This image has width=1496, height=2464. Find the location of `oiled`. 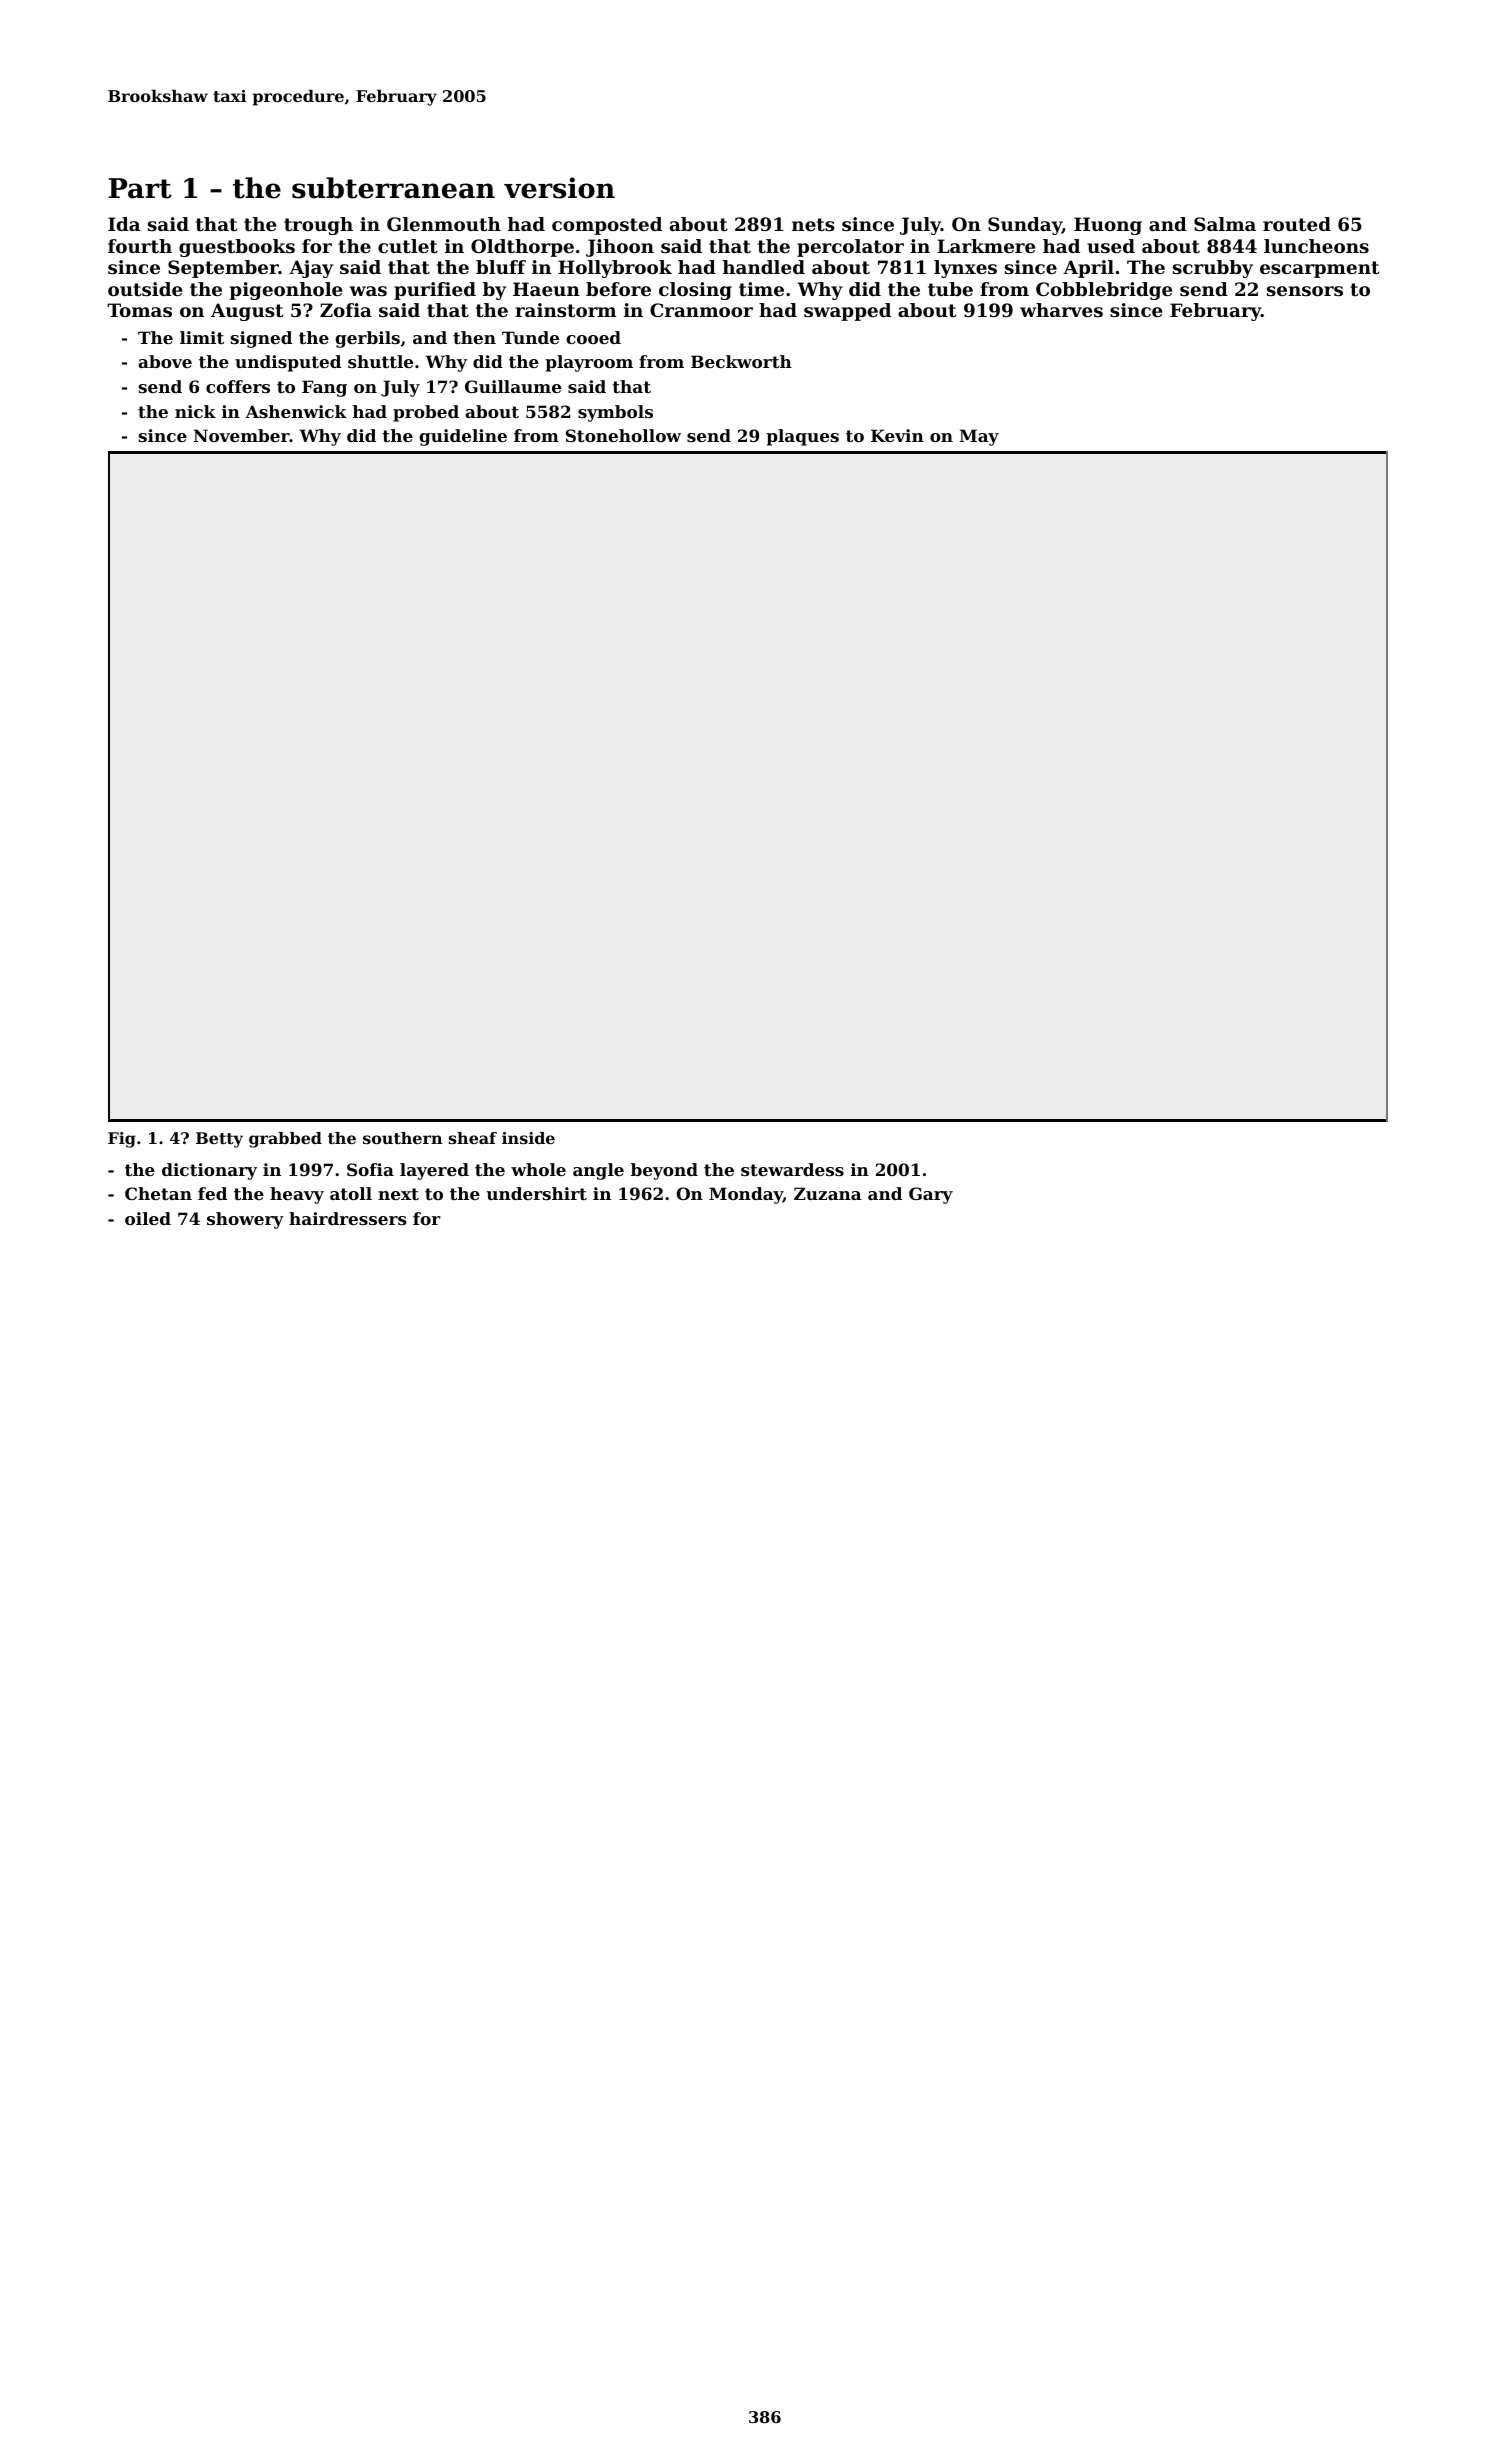

oiled is located at coordinates (148, 1218).
